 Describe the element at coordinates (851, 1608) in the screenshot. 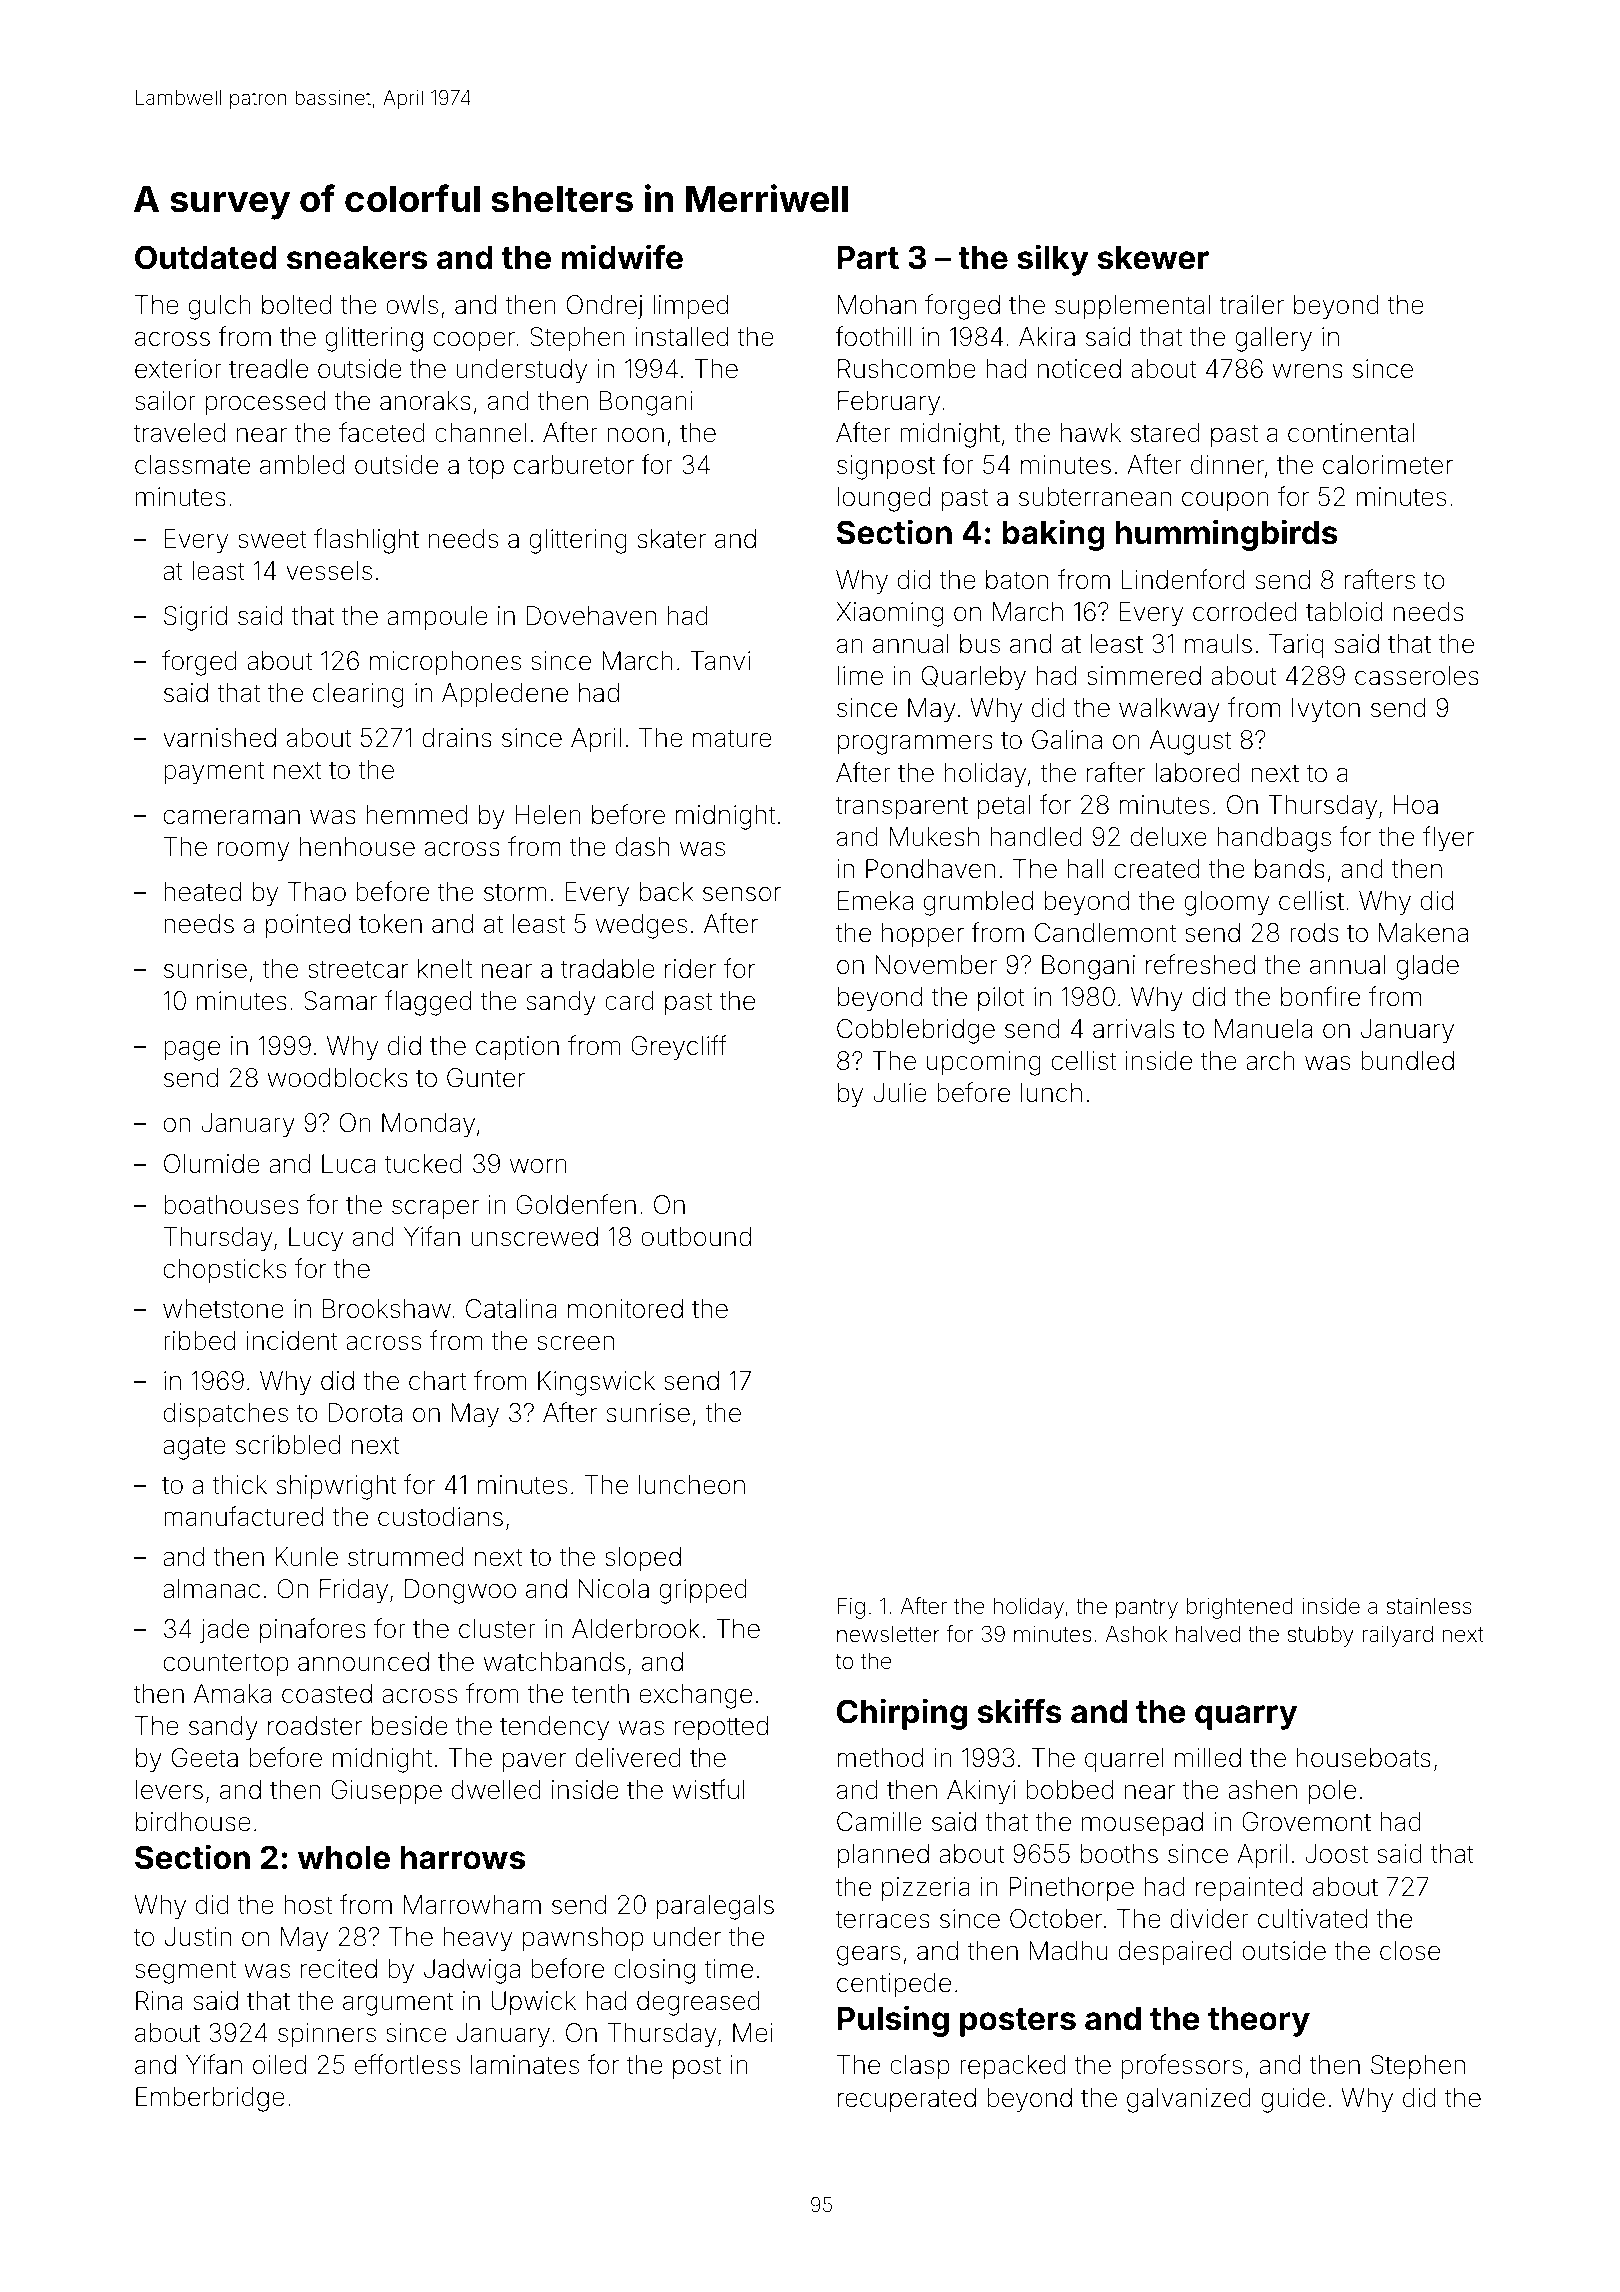

I see `Fig` at that location.
